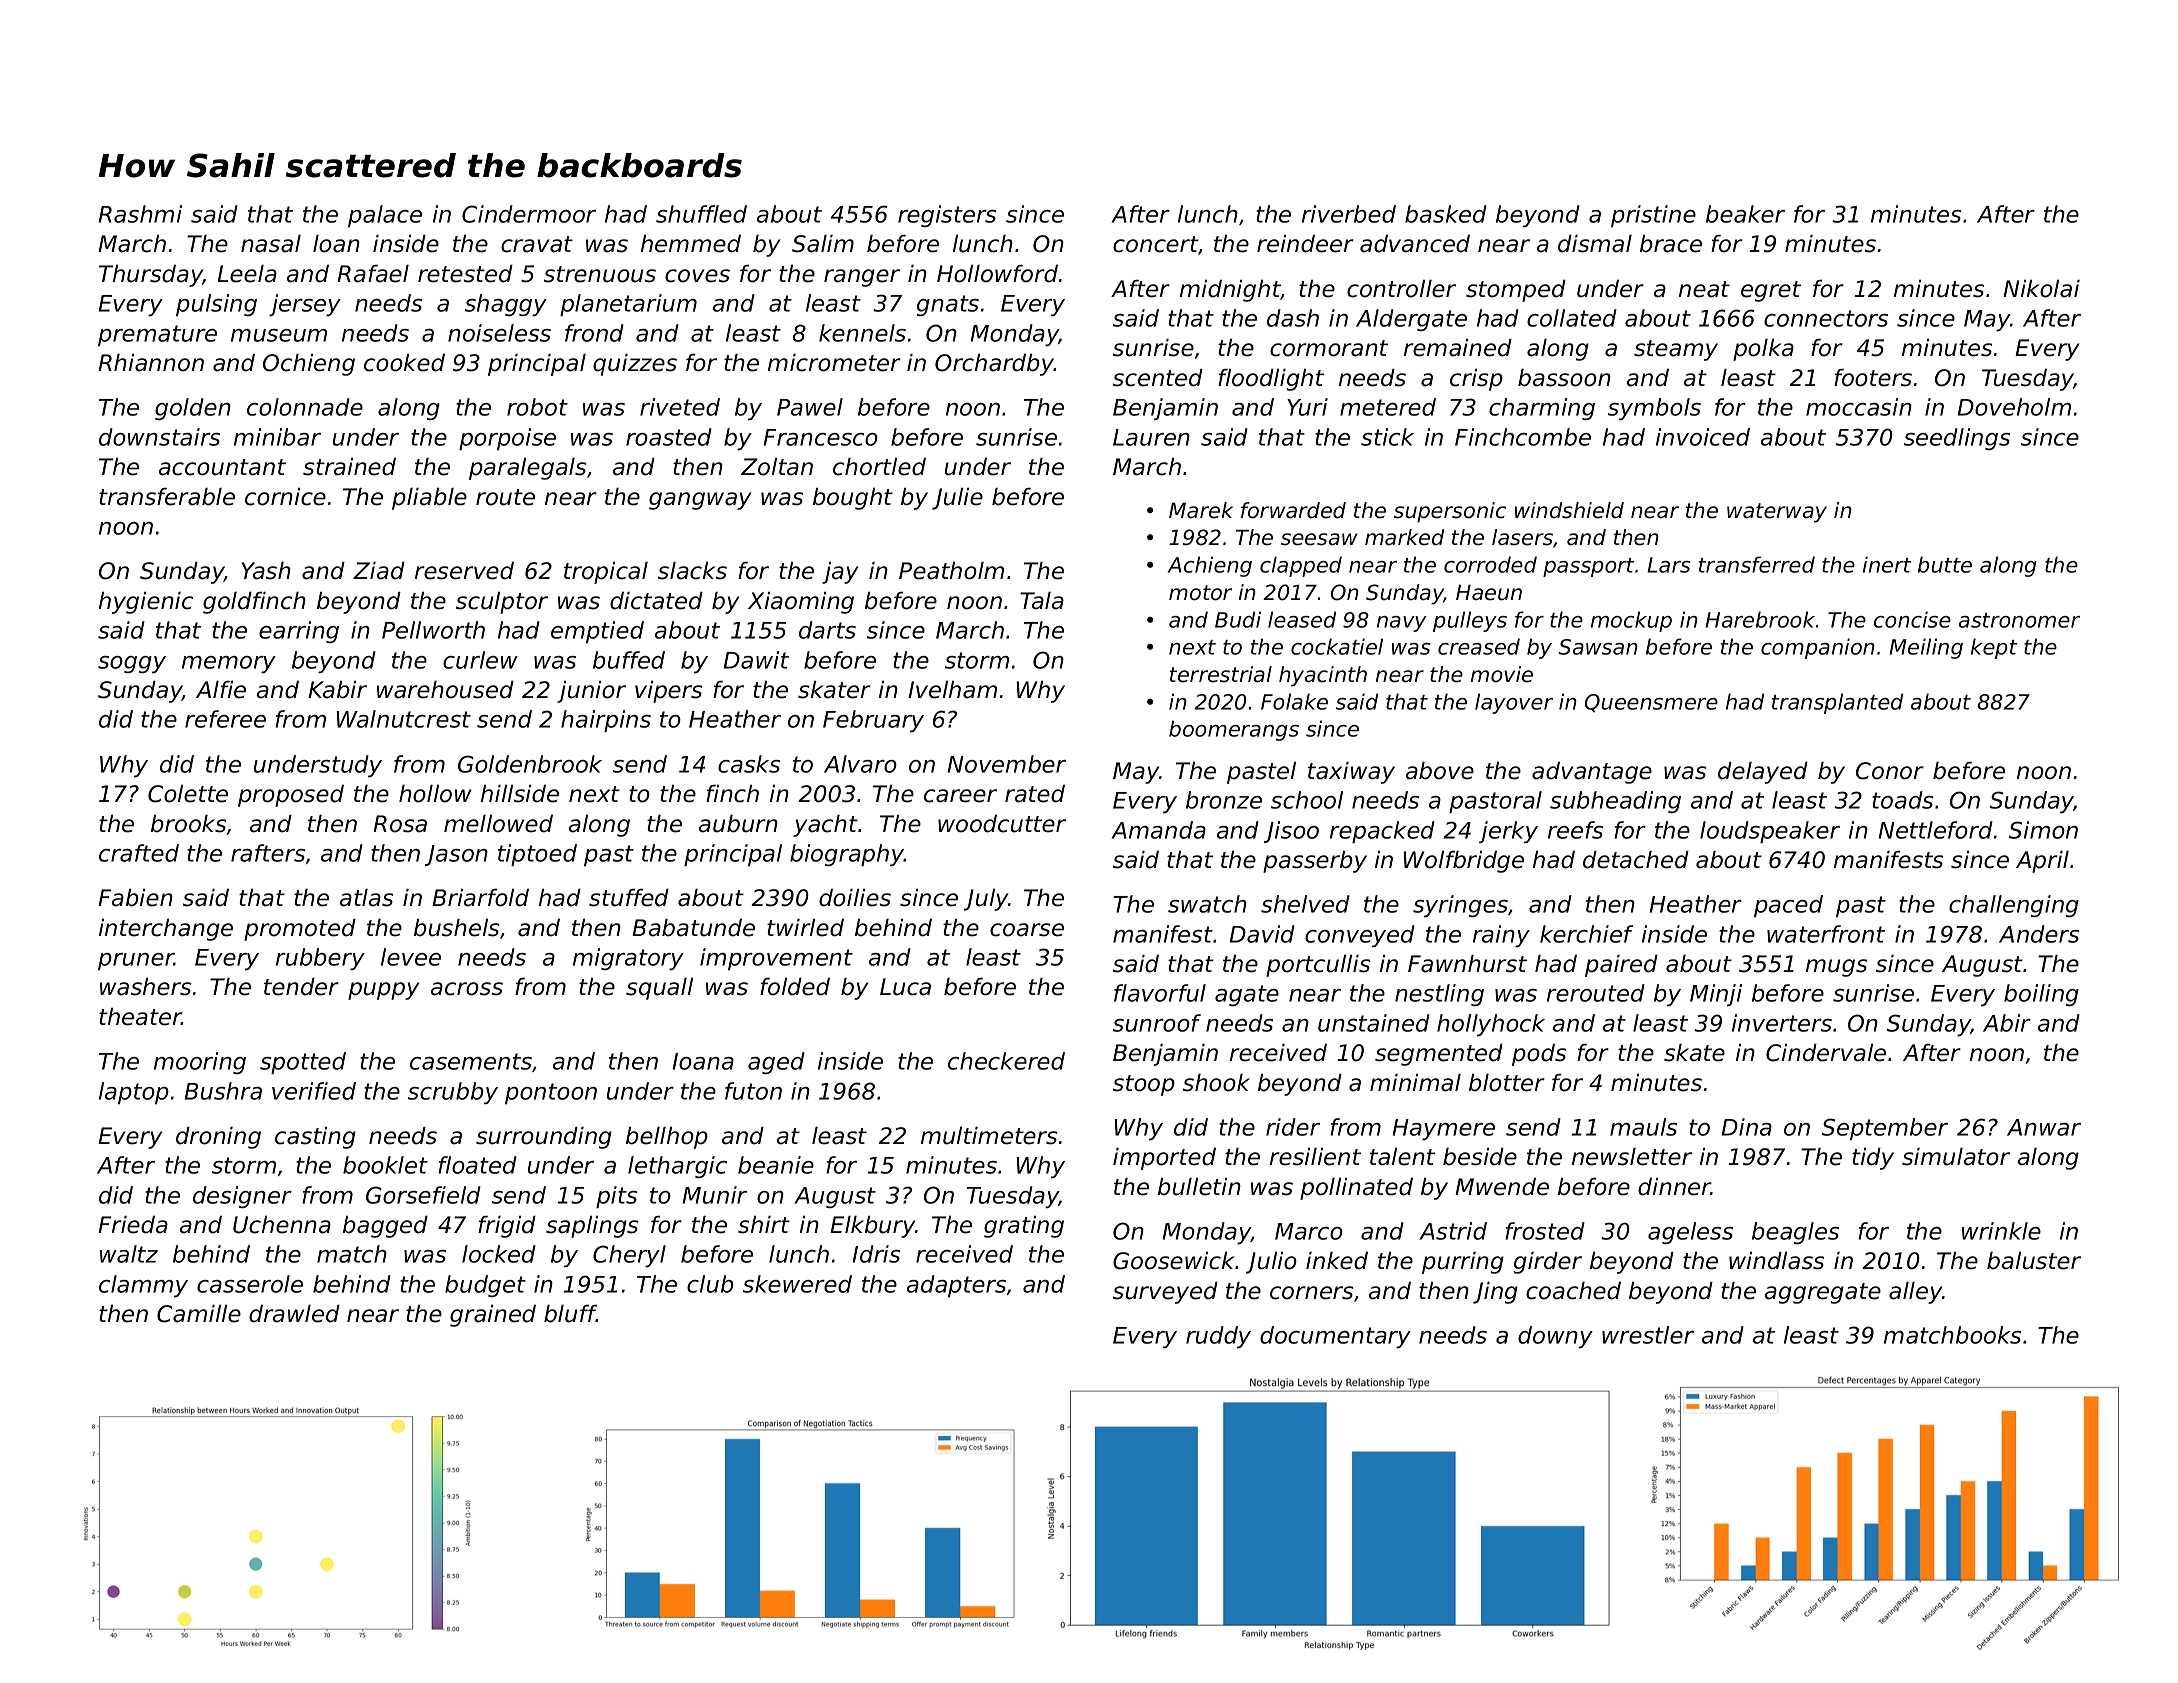  What do you see at coordinates (749, 764) in the screenshot?
I see `casks` at bounding box center [749, 764].
